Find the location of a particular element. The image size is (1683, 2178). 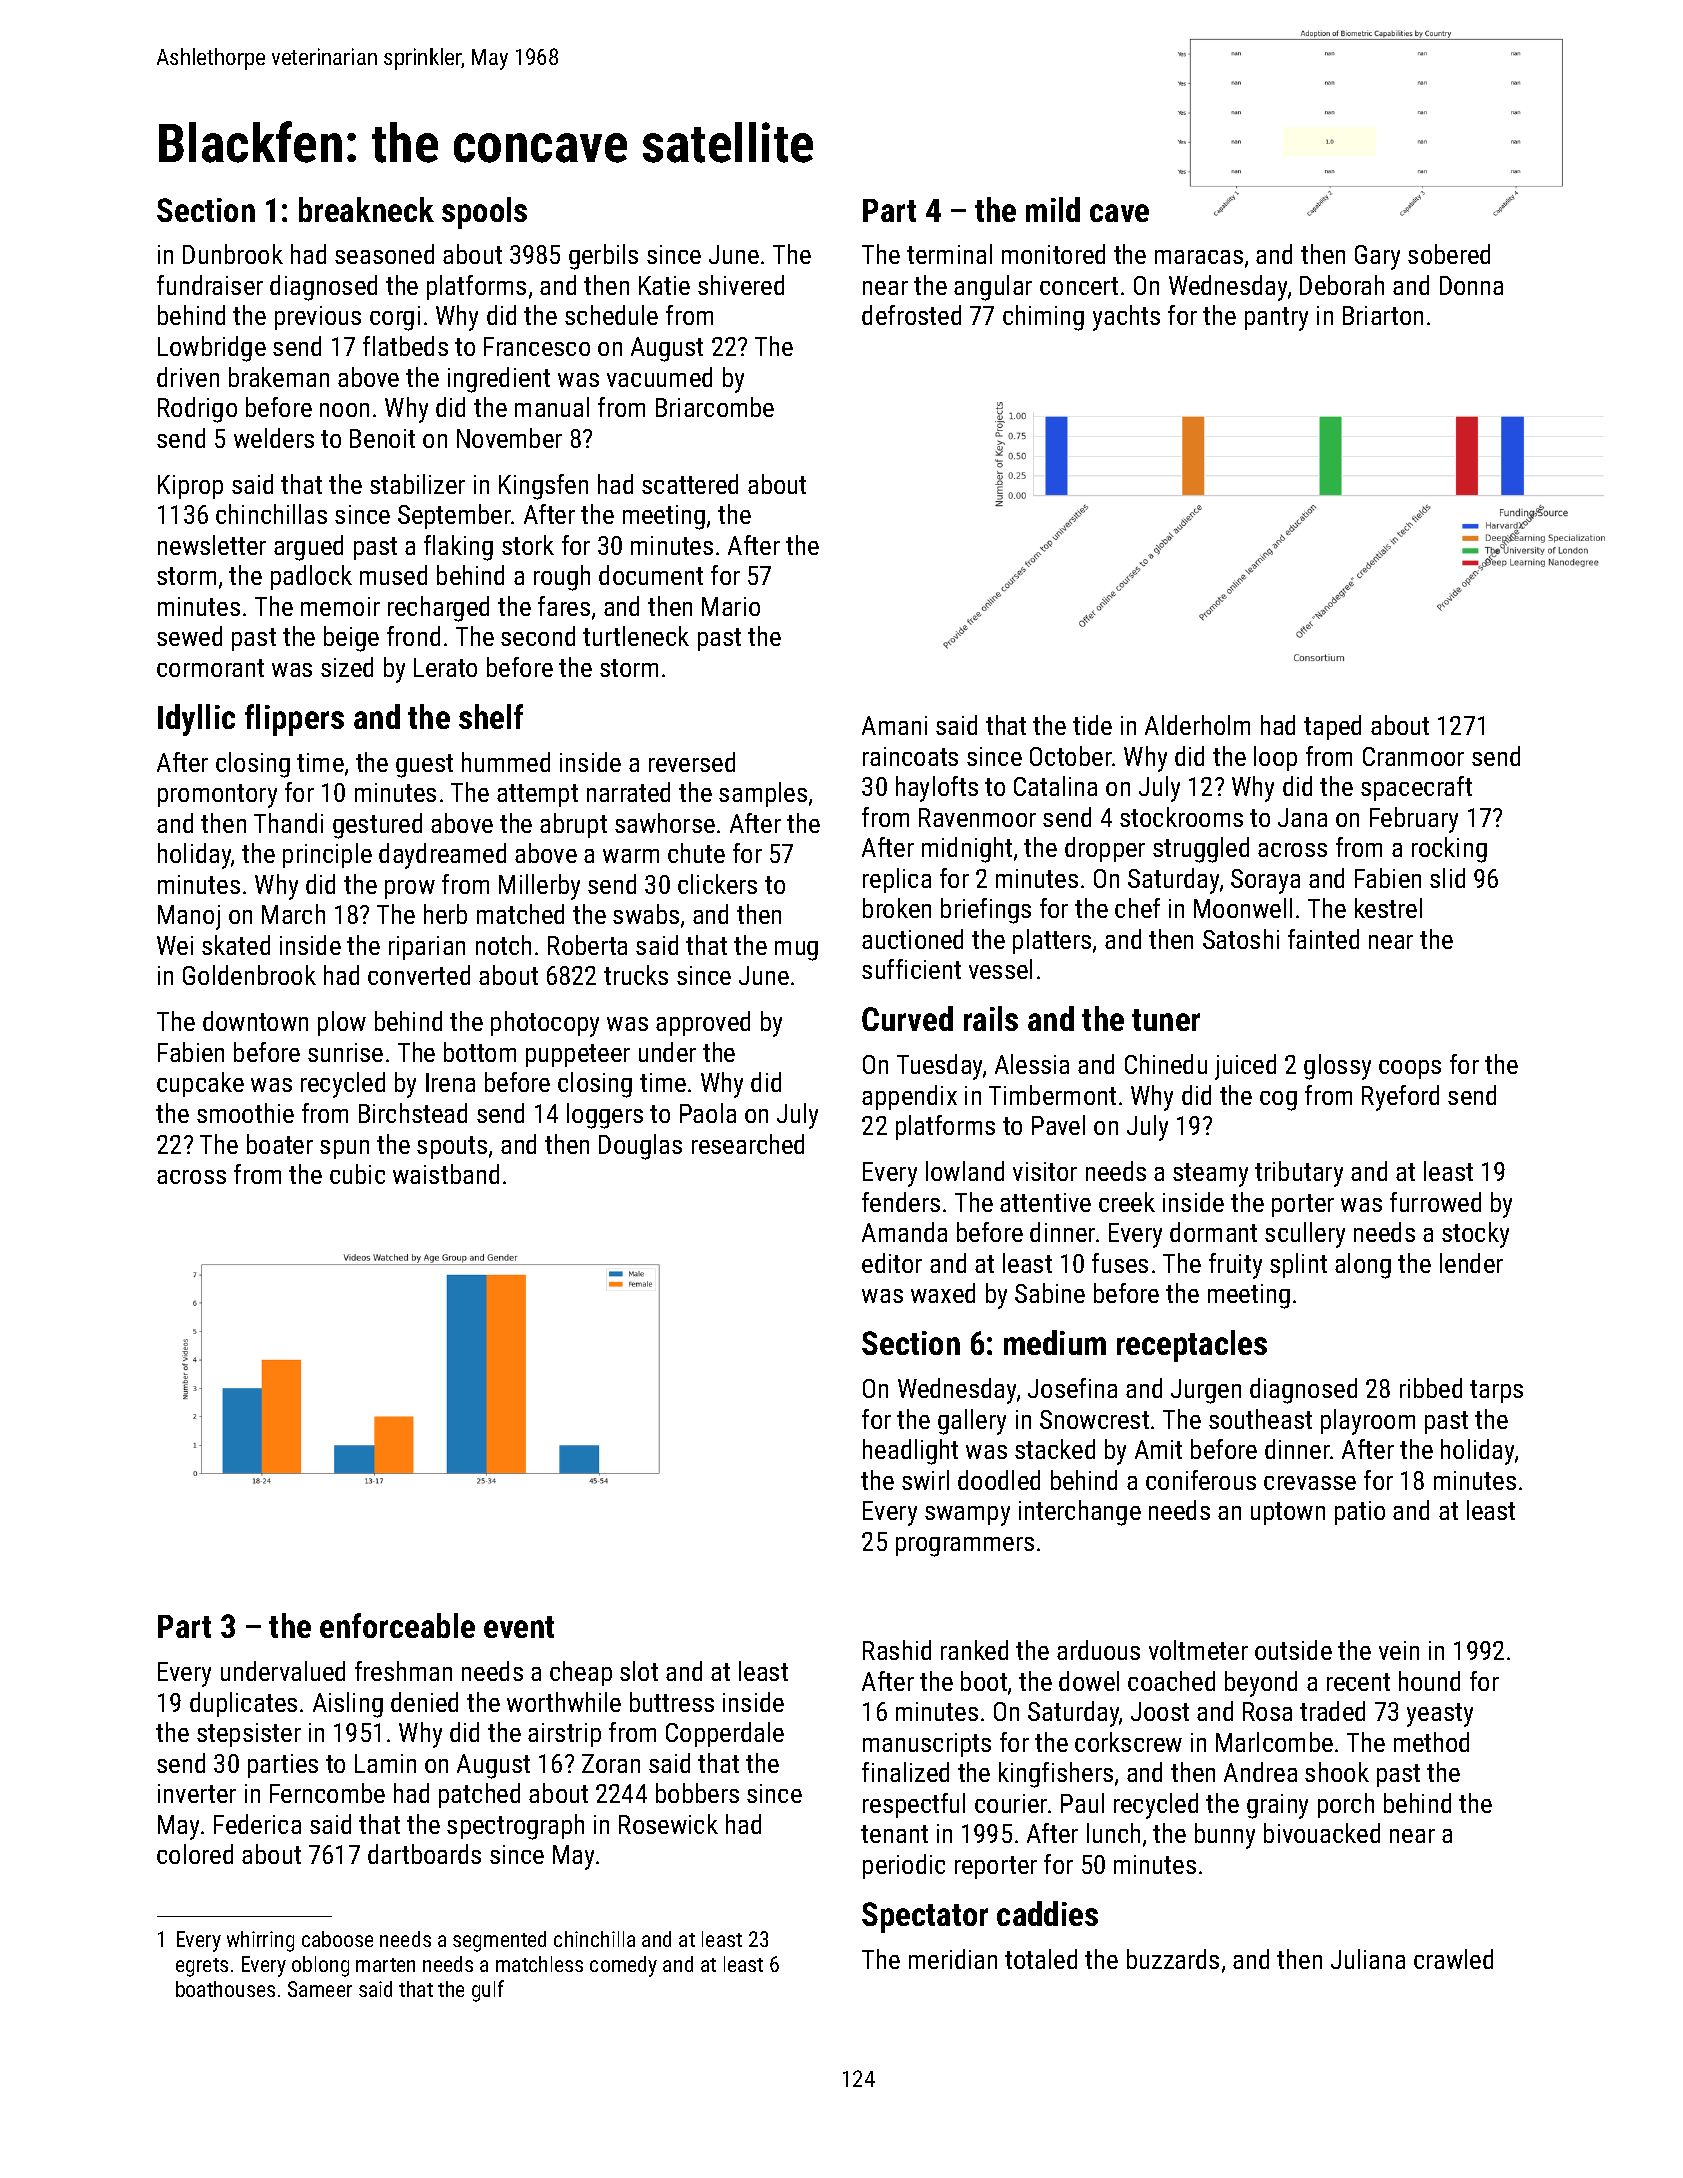

mug is located at coordinates (796, 951).
